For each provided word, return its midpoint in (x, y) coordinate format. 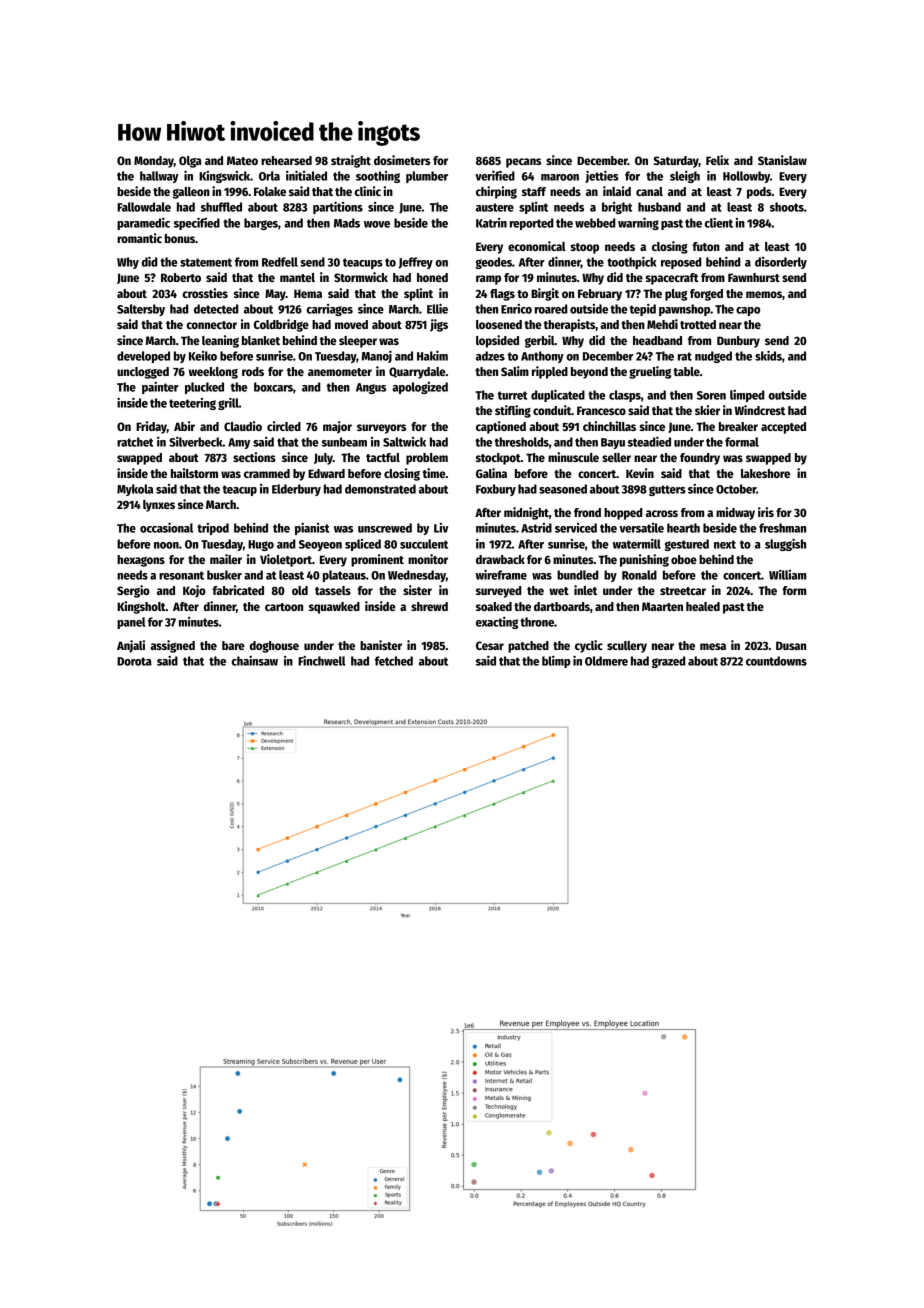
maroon (560, 177)
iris (766, 512)
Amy (239, 443)
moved (351, 324)
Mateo (242, 160)
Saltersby (141, 310)
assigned (172, 646)
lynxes (159, 506)
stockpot (498, 459)
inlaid (617, 191)
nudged (713, 357)
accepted (783, 428)
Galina (491, 473)
